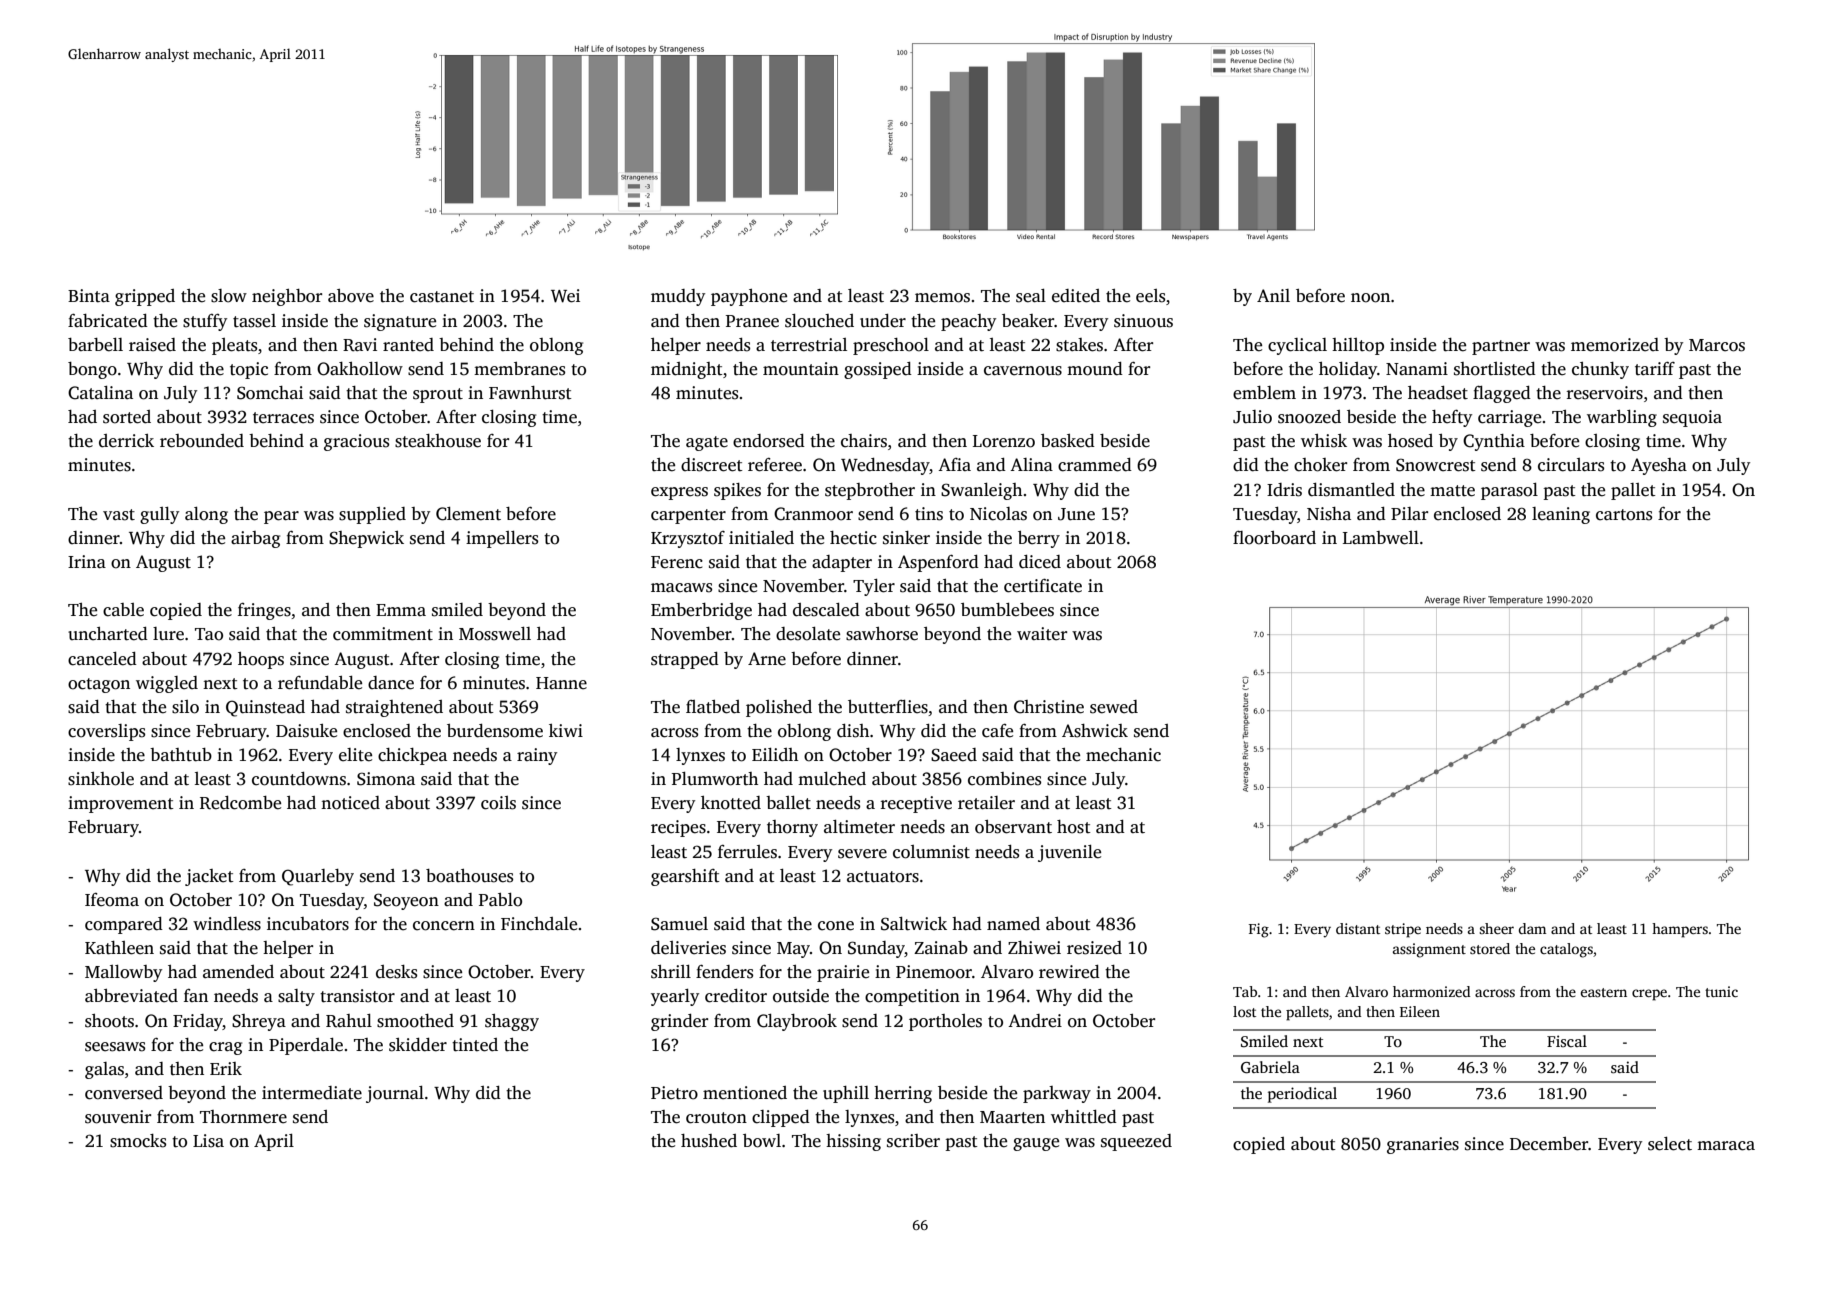 The height and width of the page is (1290, 1825). I want to click on noon, so click(1370, 298).
